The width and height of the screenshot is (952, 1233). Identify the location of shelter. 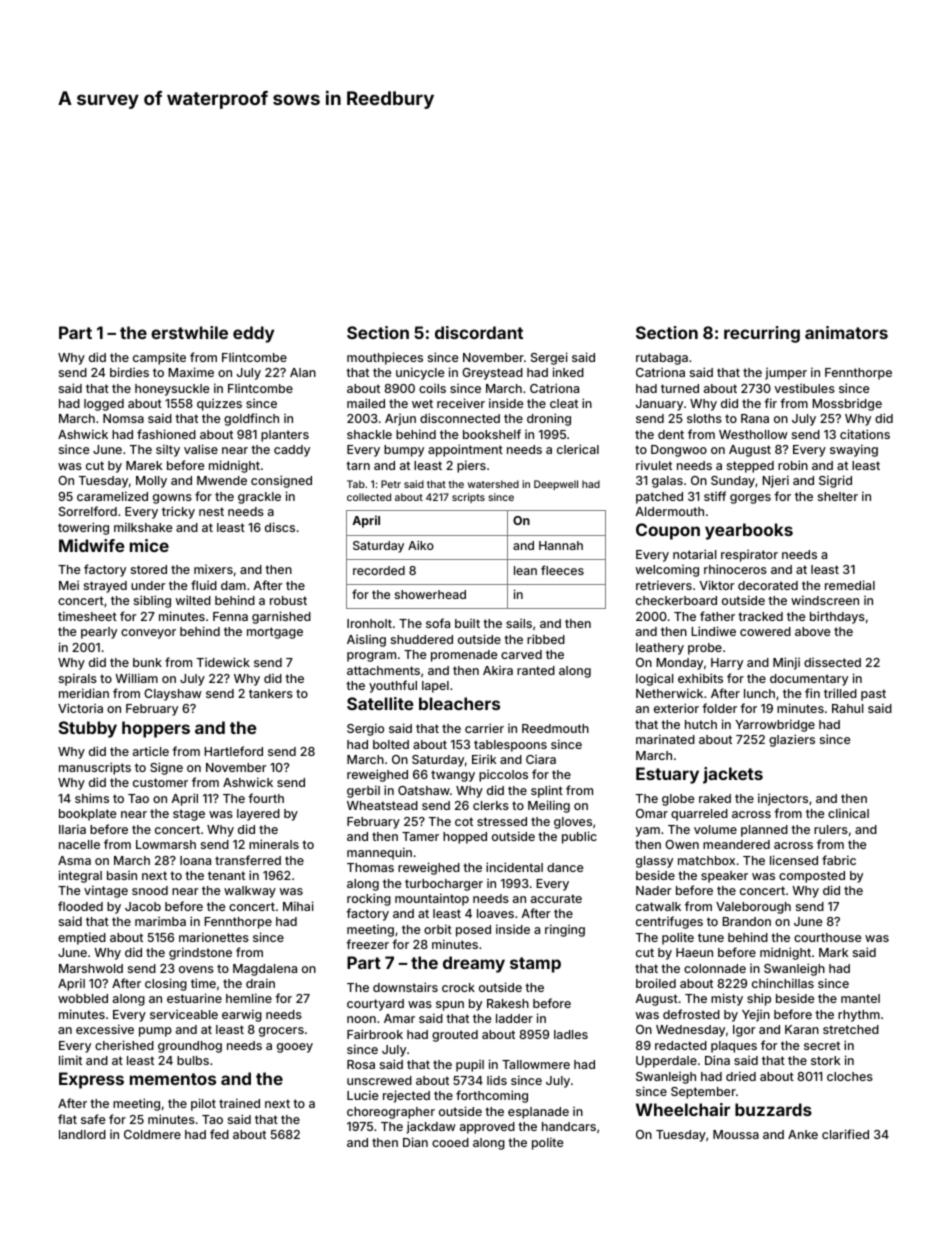
(838, 496).
